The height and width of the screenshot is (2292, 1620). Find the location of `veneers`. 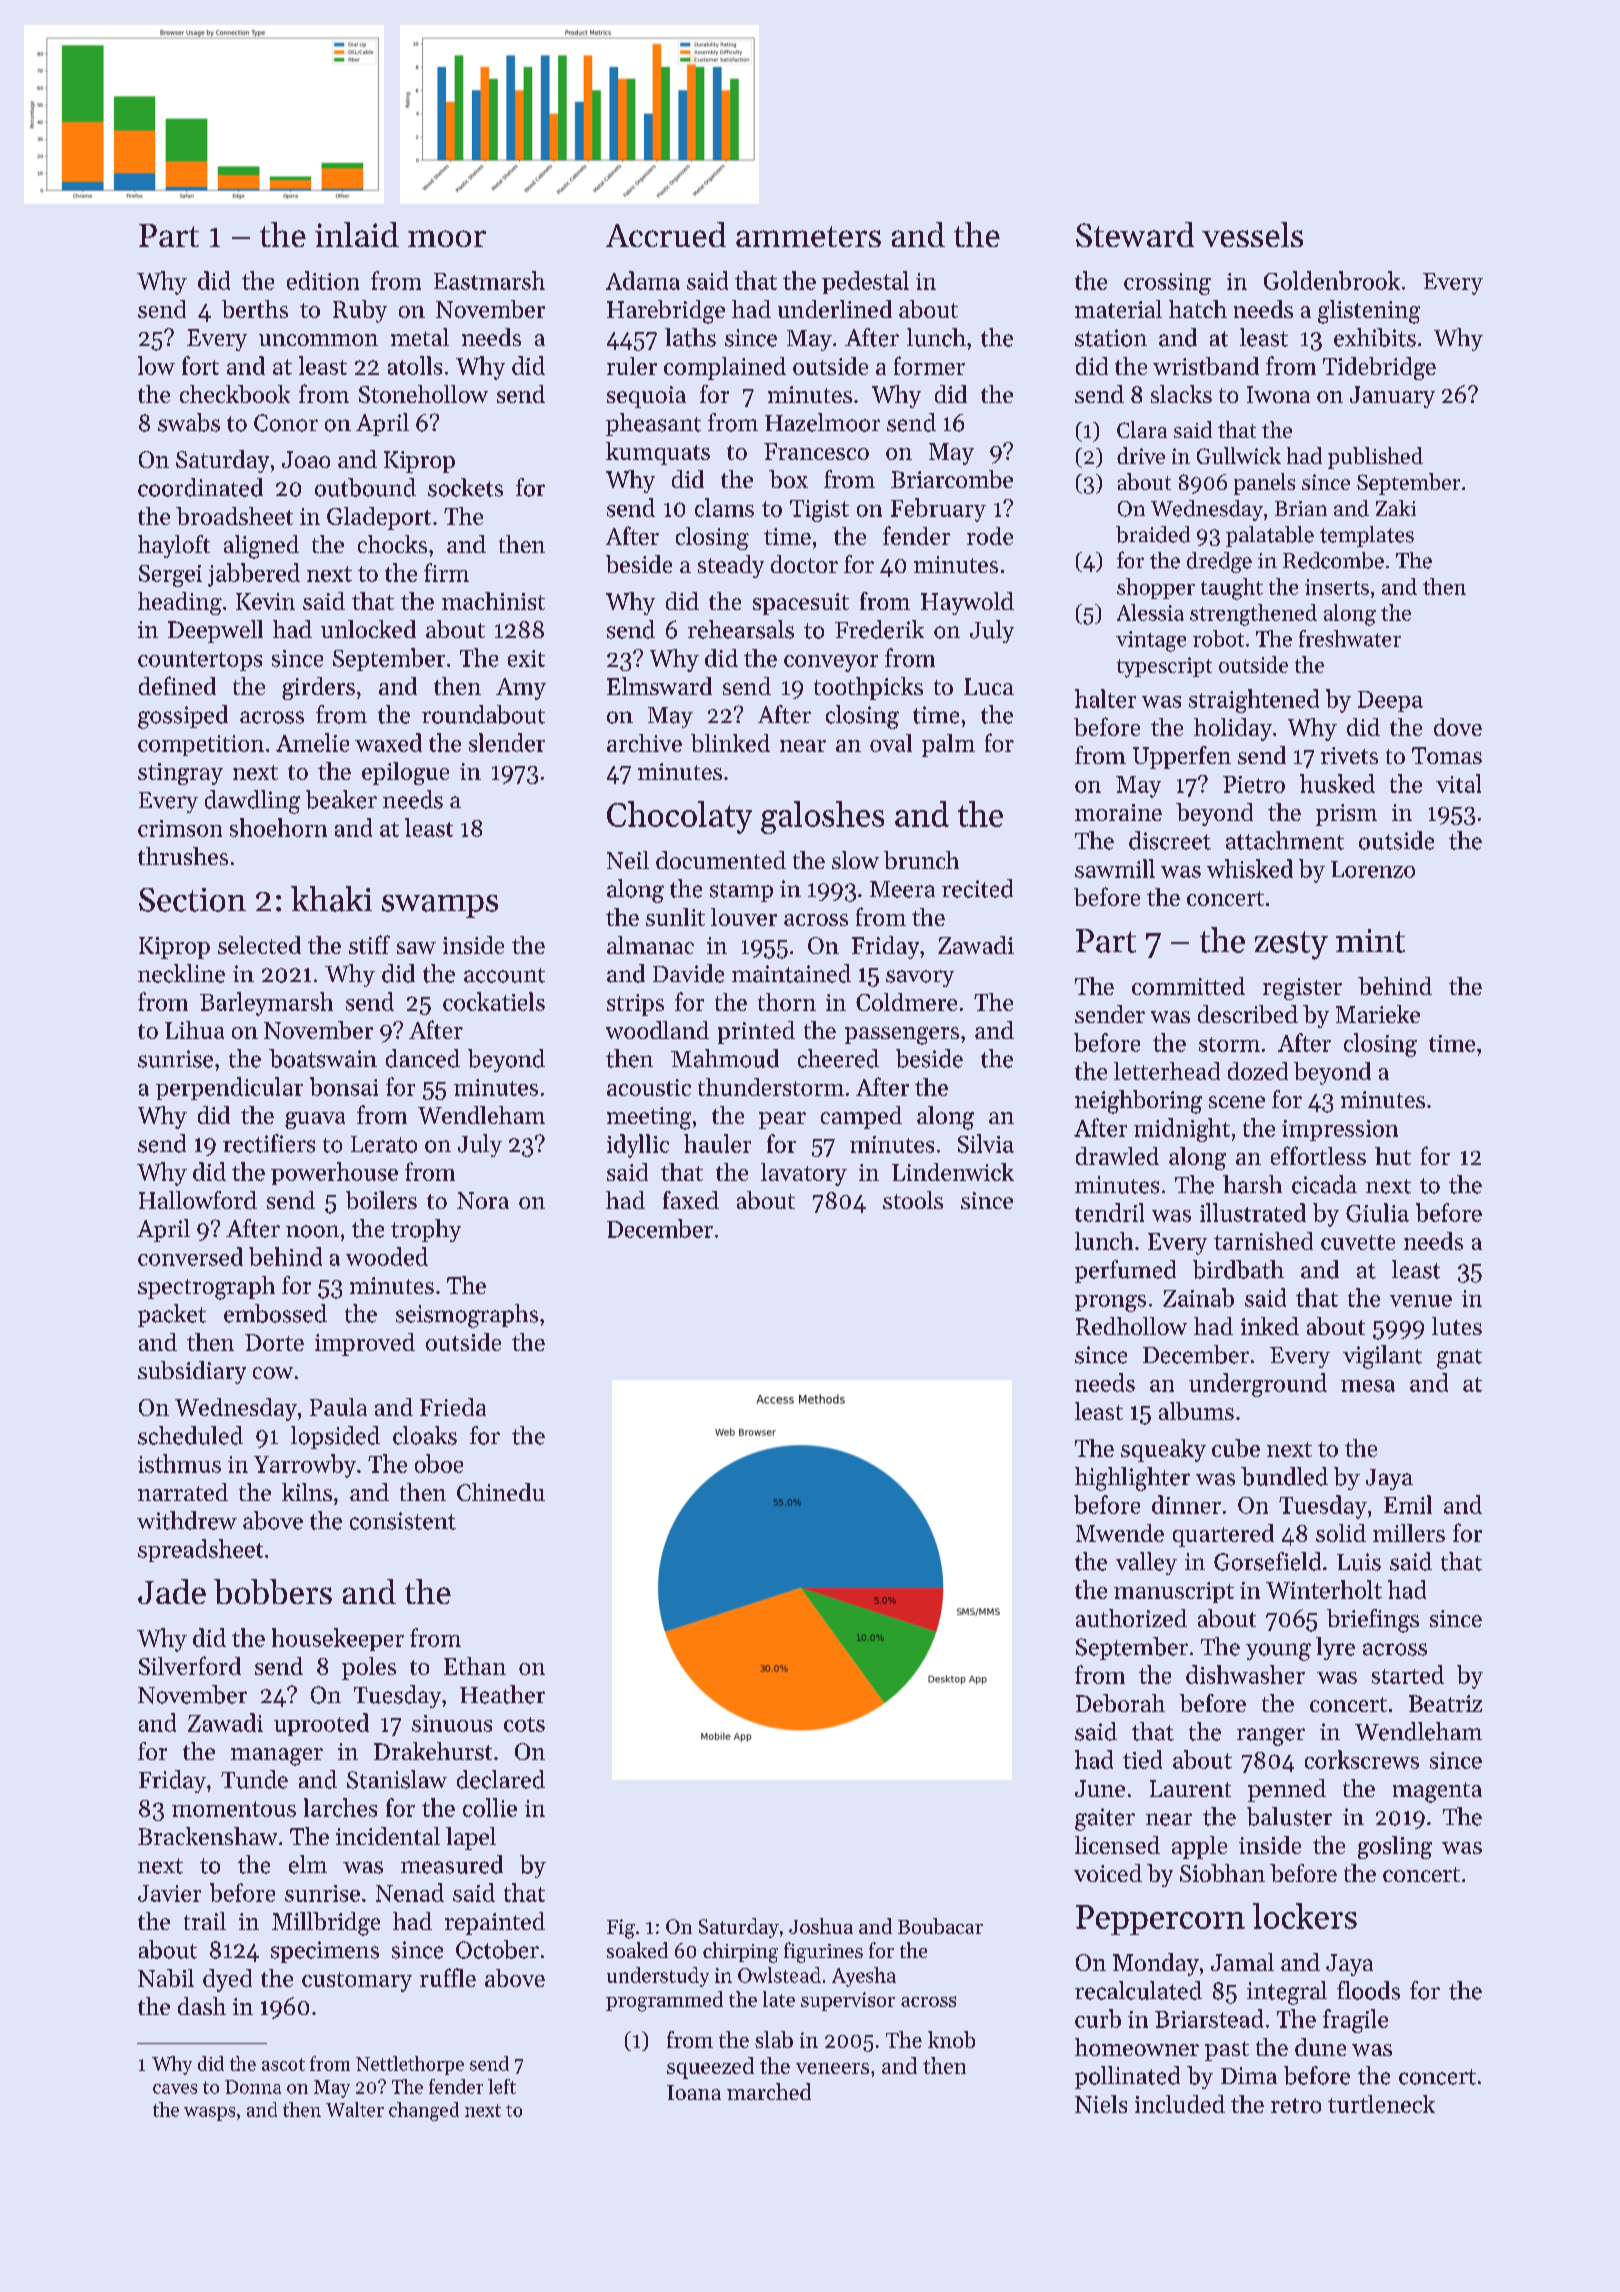

veneers is located at coordinates (832, 2068).
